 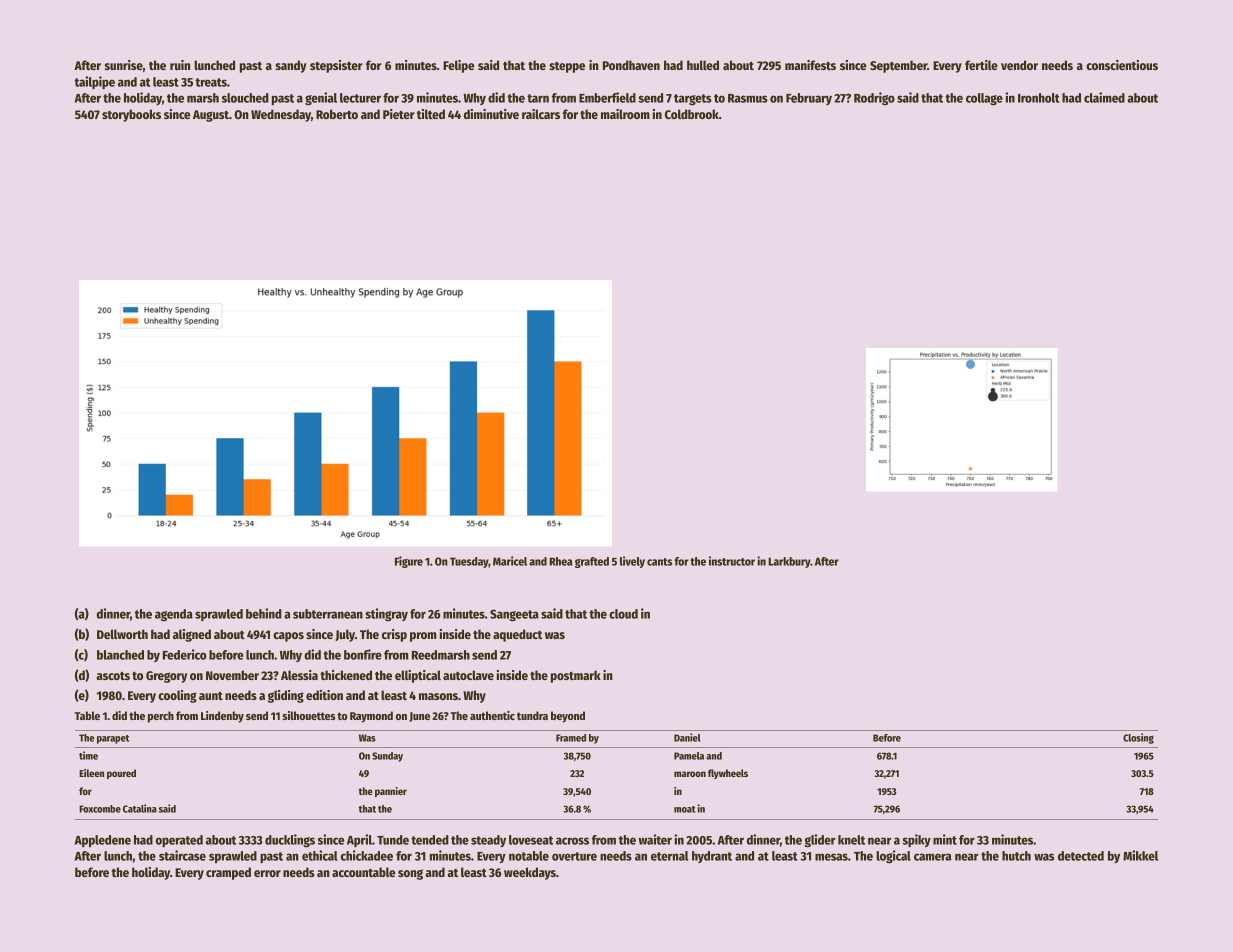 I want to click on slouched, so click(x=245, y=98).
